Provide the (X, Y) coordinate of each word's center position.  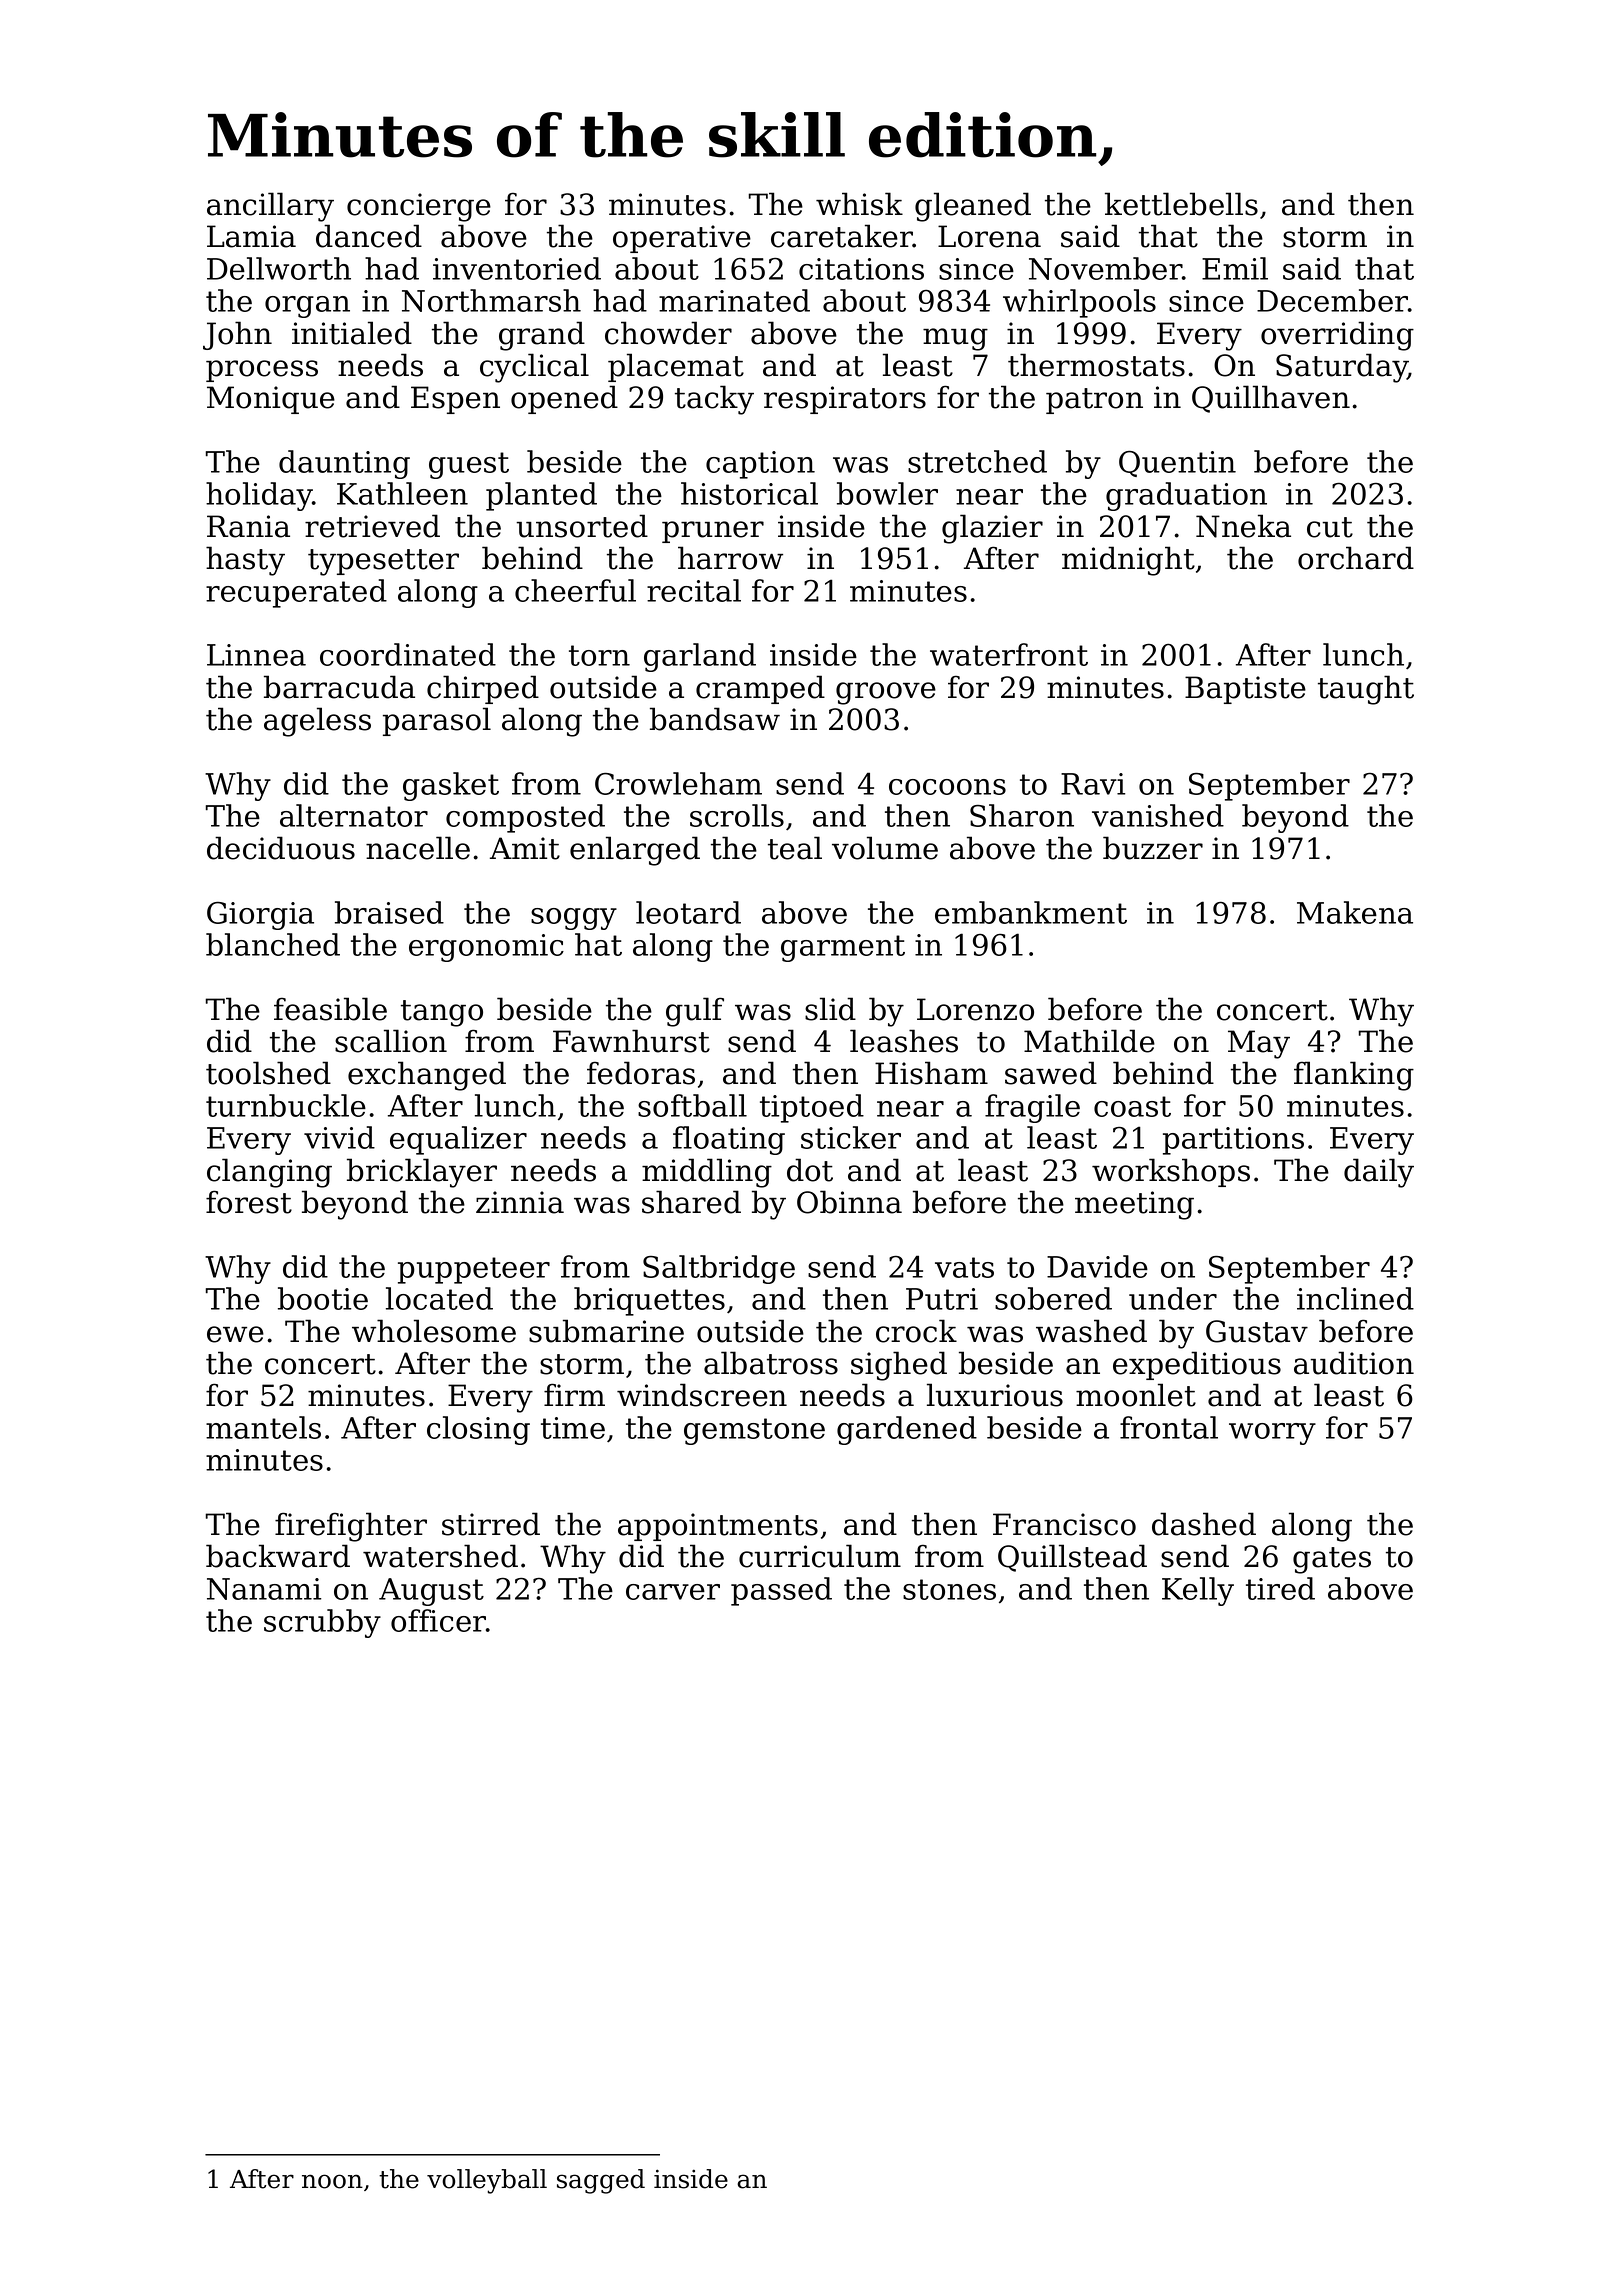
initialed (352, 333)
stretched (977, 461)
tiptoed (812, 1108)
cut (1330, 527)
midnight (1128, 561)
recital (694, 590)
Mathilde (1089, 1041)
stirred (491, 1524)
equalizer (458, 1140)
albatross (771, 1363)
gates (1332, 1560)
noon (332, 2181)
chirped (483, 689)
